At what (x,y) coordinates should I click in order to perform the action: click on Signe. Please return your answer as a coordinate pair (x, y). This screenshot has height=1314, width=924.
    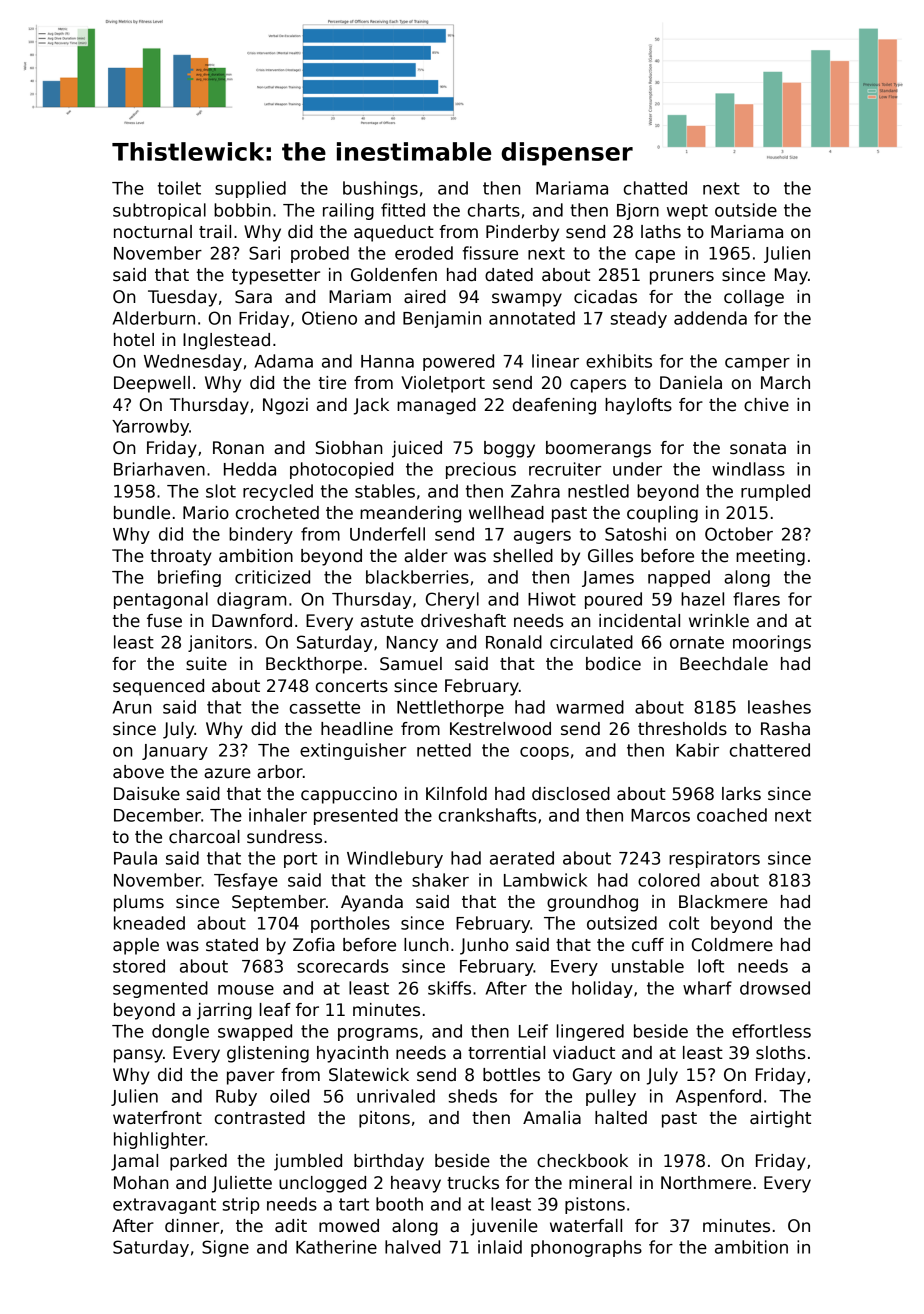
    Looking at the image, I should click on (225, 1248).
